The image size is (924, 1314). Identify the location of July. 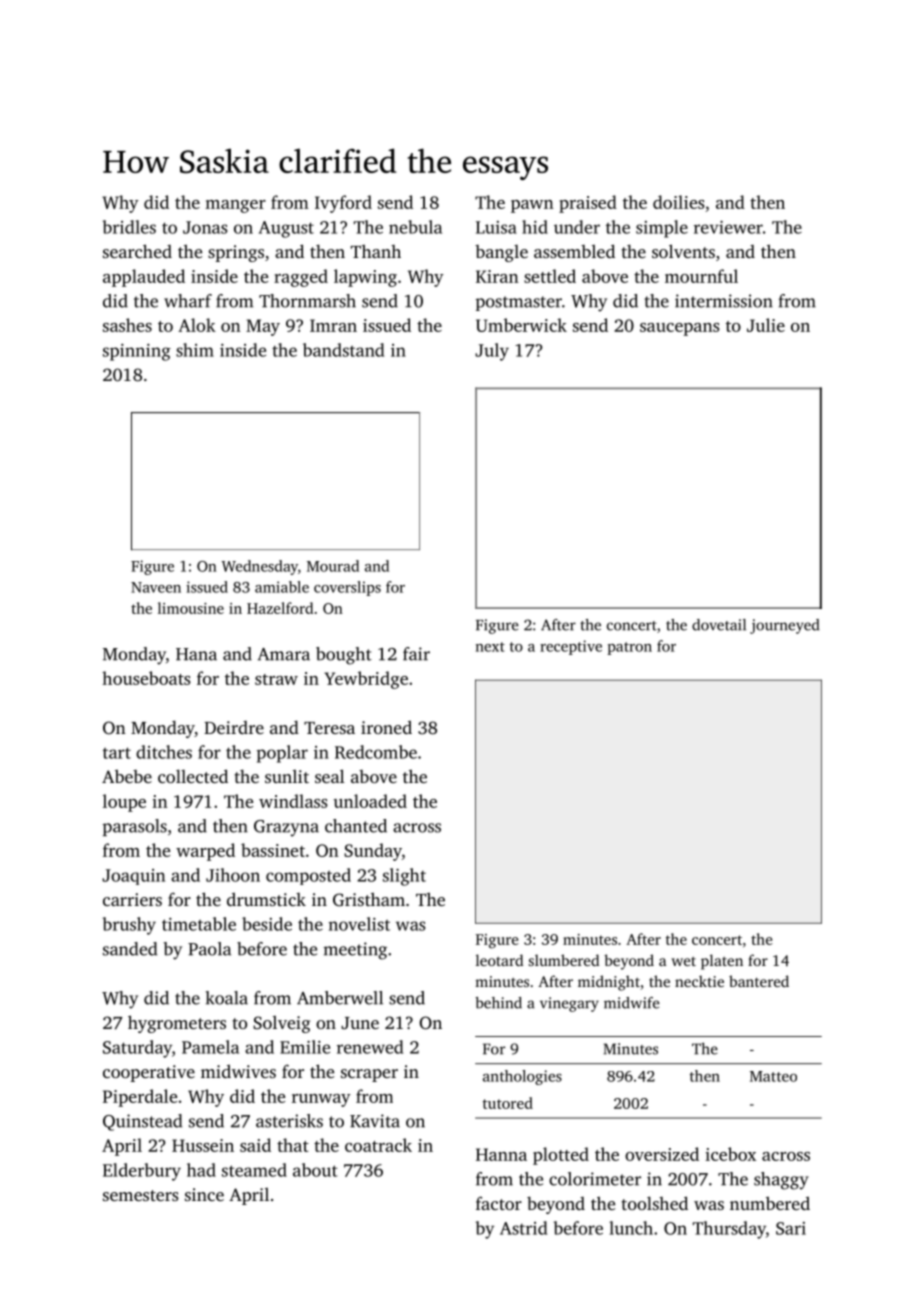
(492, 352).
